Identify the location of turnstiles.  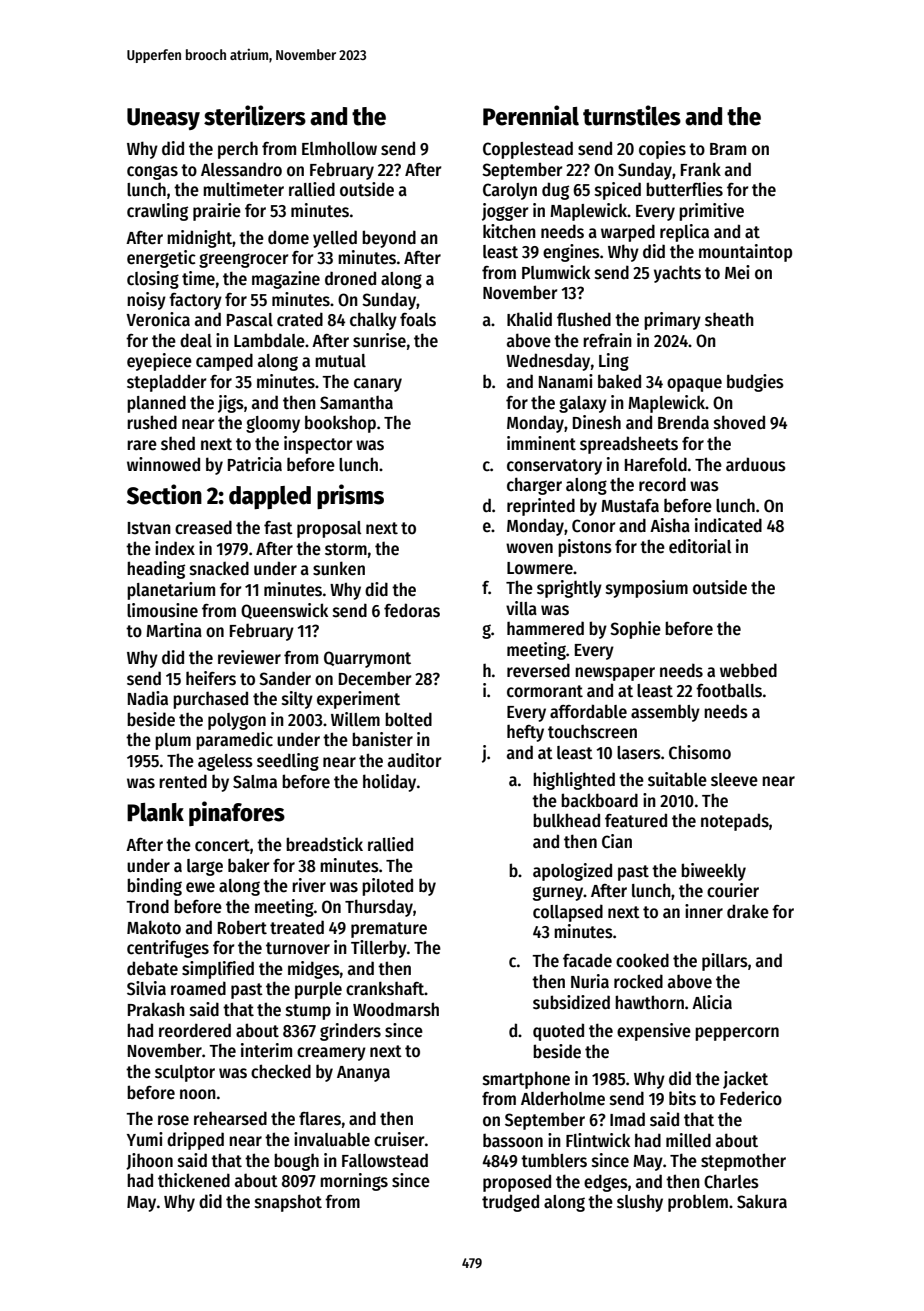
(632, 115).
